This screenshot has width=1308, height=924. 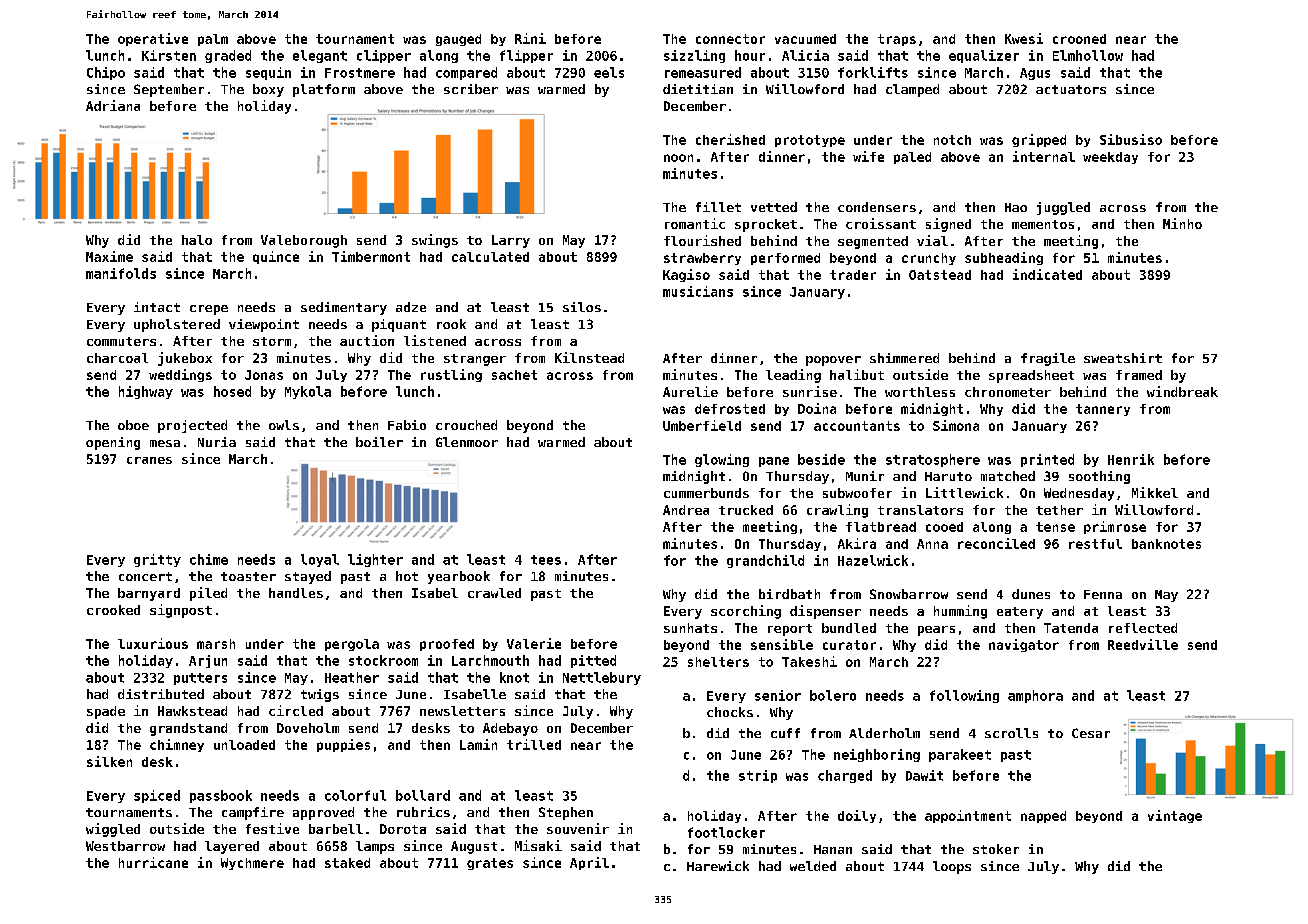 What do you see at coordinates (157, 560) in the screenshot?
I see `gritty` at bounding box center [157, 560].
